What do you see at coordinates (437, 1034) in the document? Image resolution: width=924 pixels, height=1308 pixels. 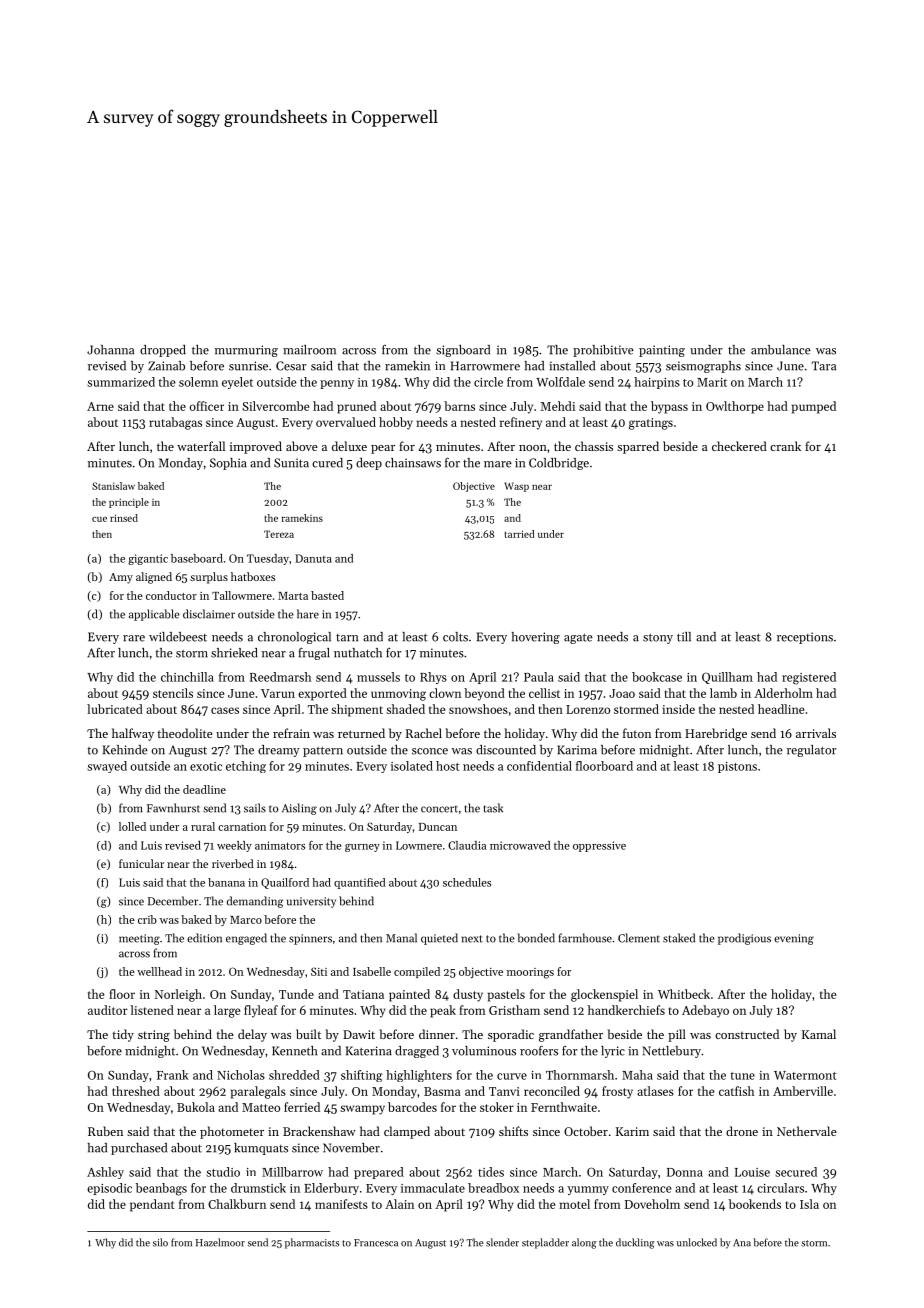 I see `dinner` at bounding box center [437, 1034].
